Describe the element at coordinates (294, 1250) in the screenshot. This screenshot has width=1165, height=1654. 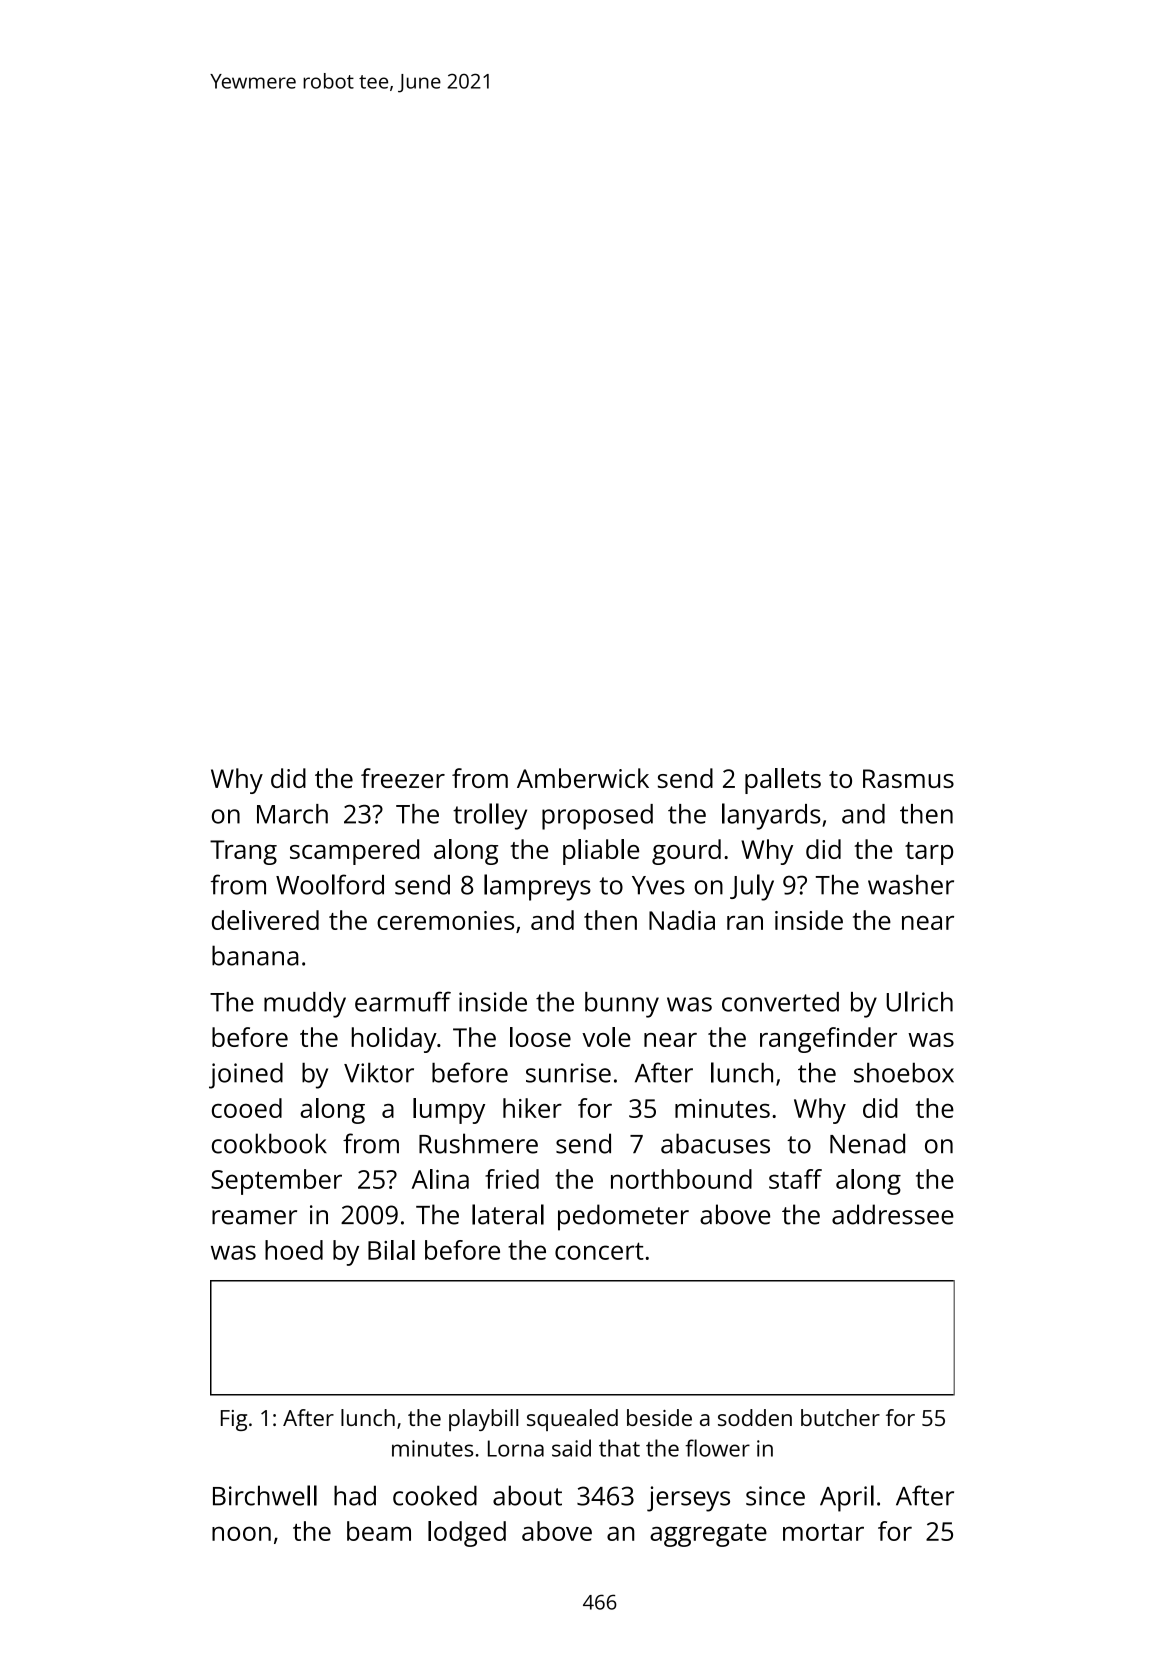
I see `hoed` at that location.
